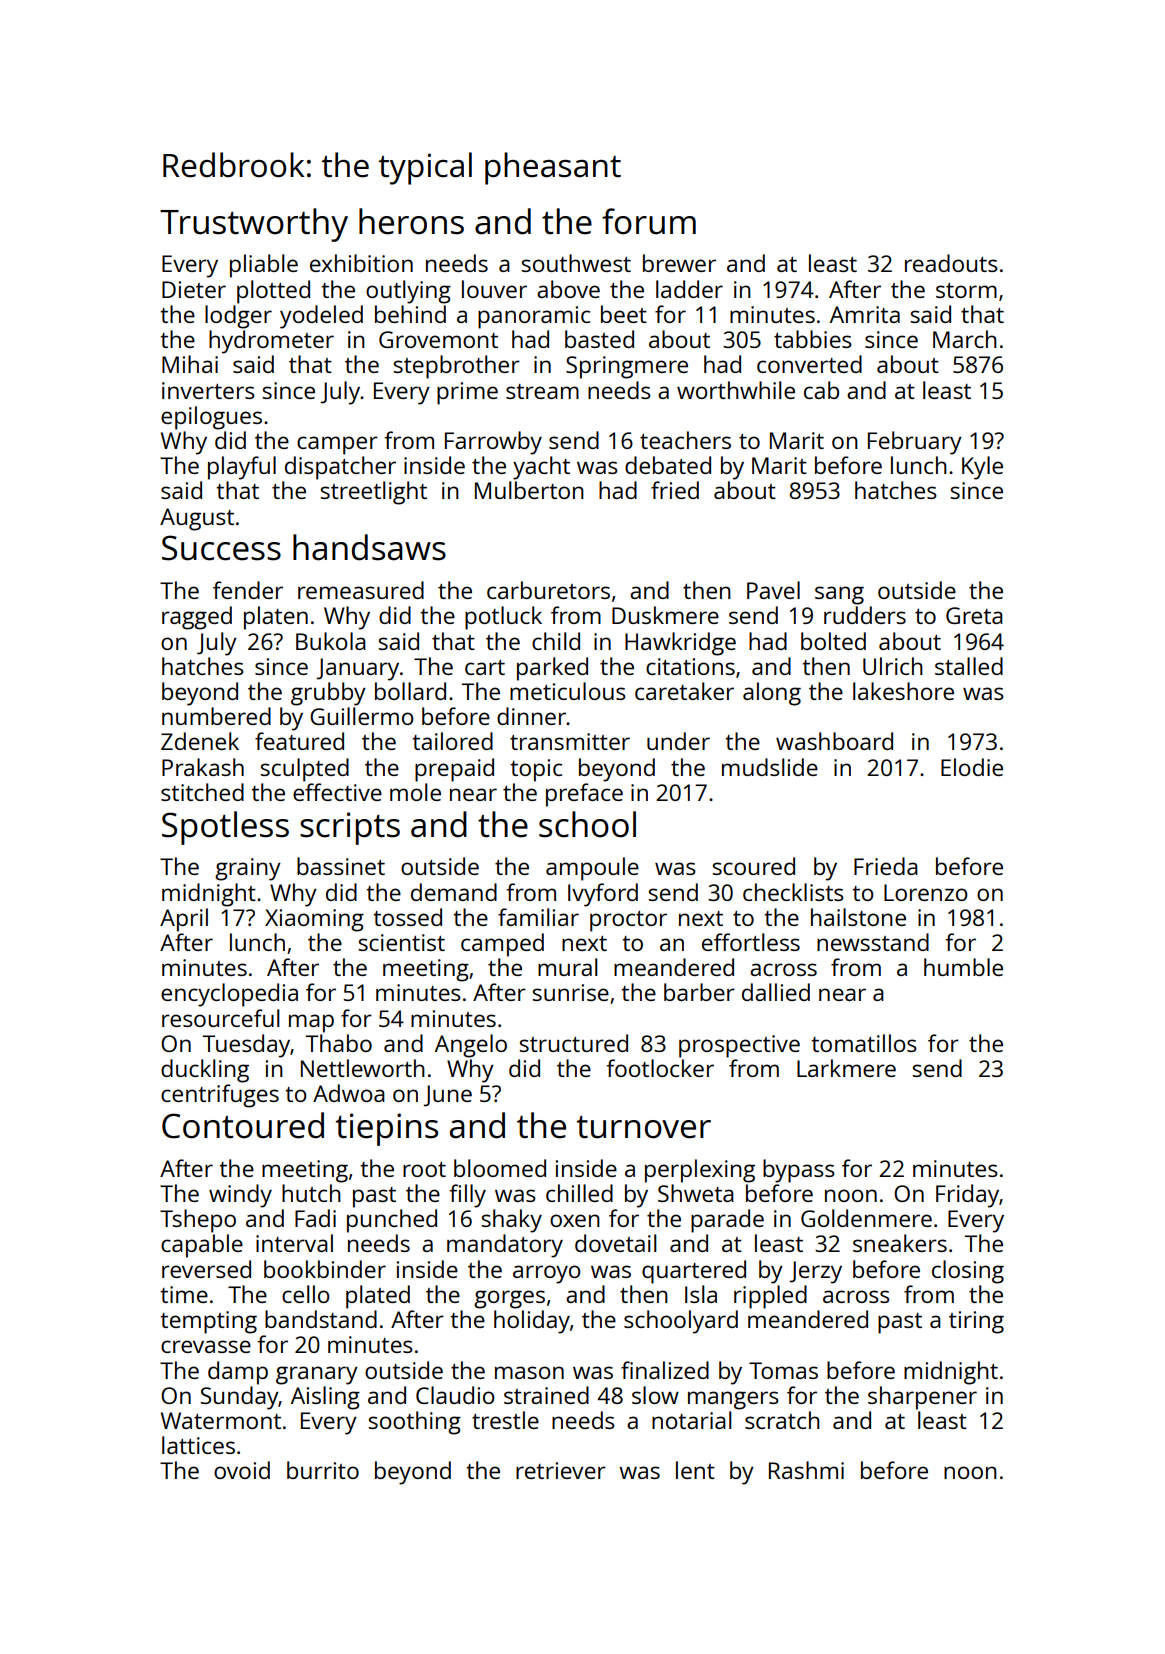  Describe the element at coordinates (493, 443) in the screenshot. I see `Farrowby` at that location.
